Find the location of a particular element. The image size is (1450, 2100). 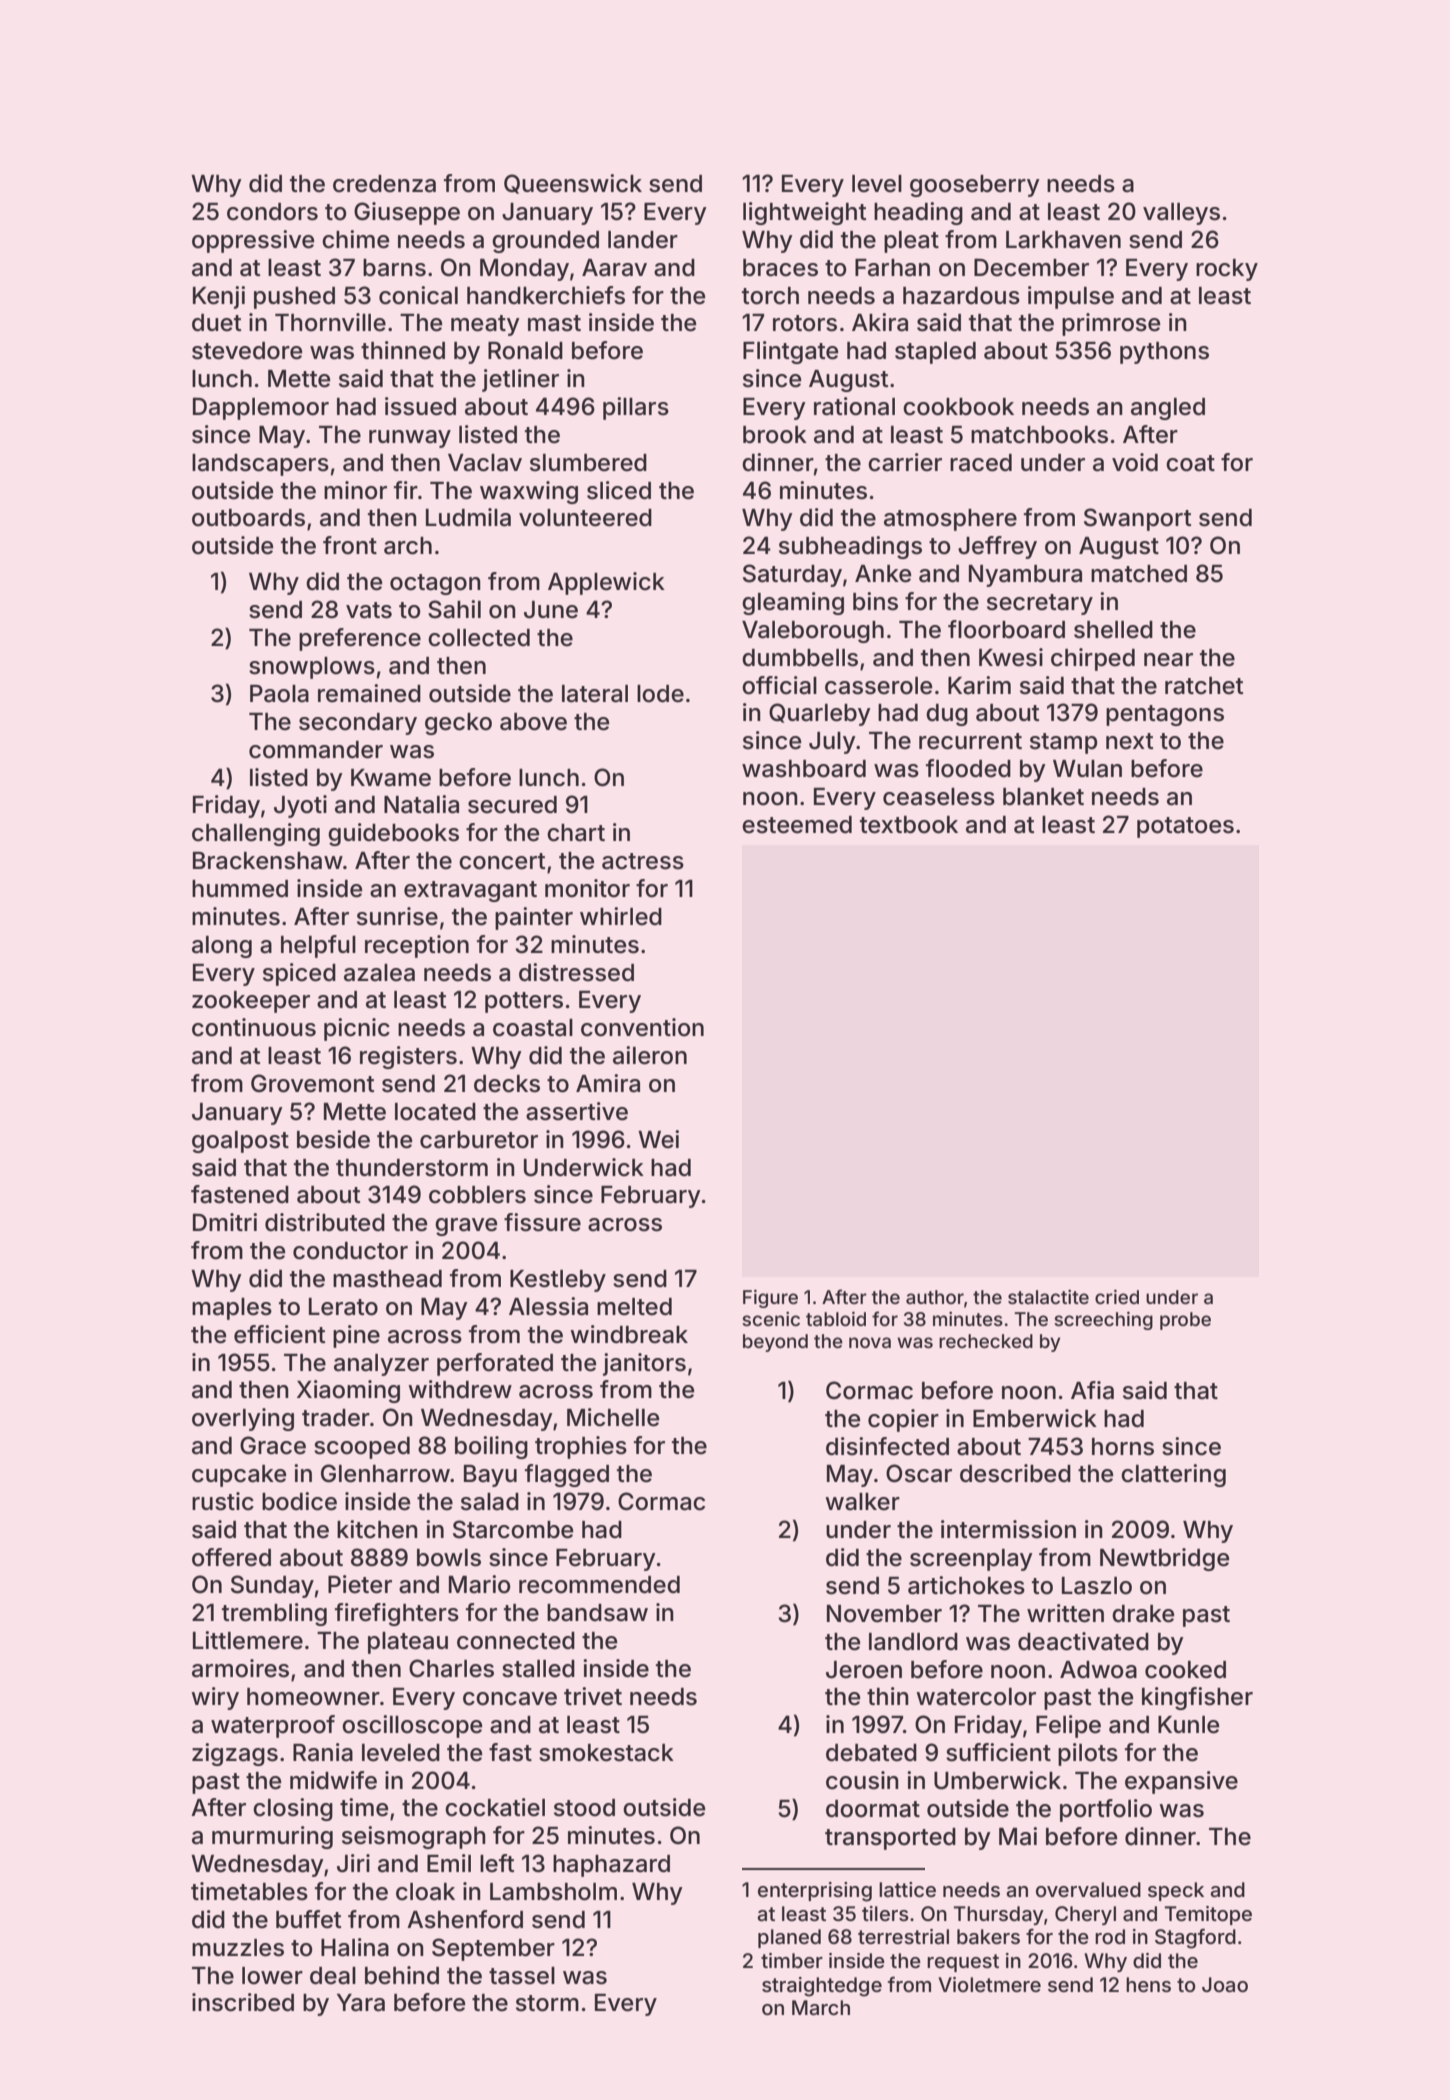

gleaming is located at coordinates (793, 603).
